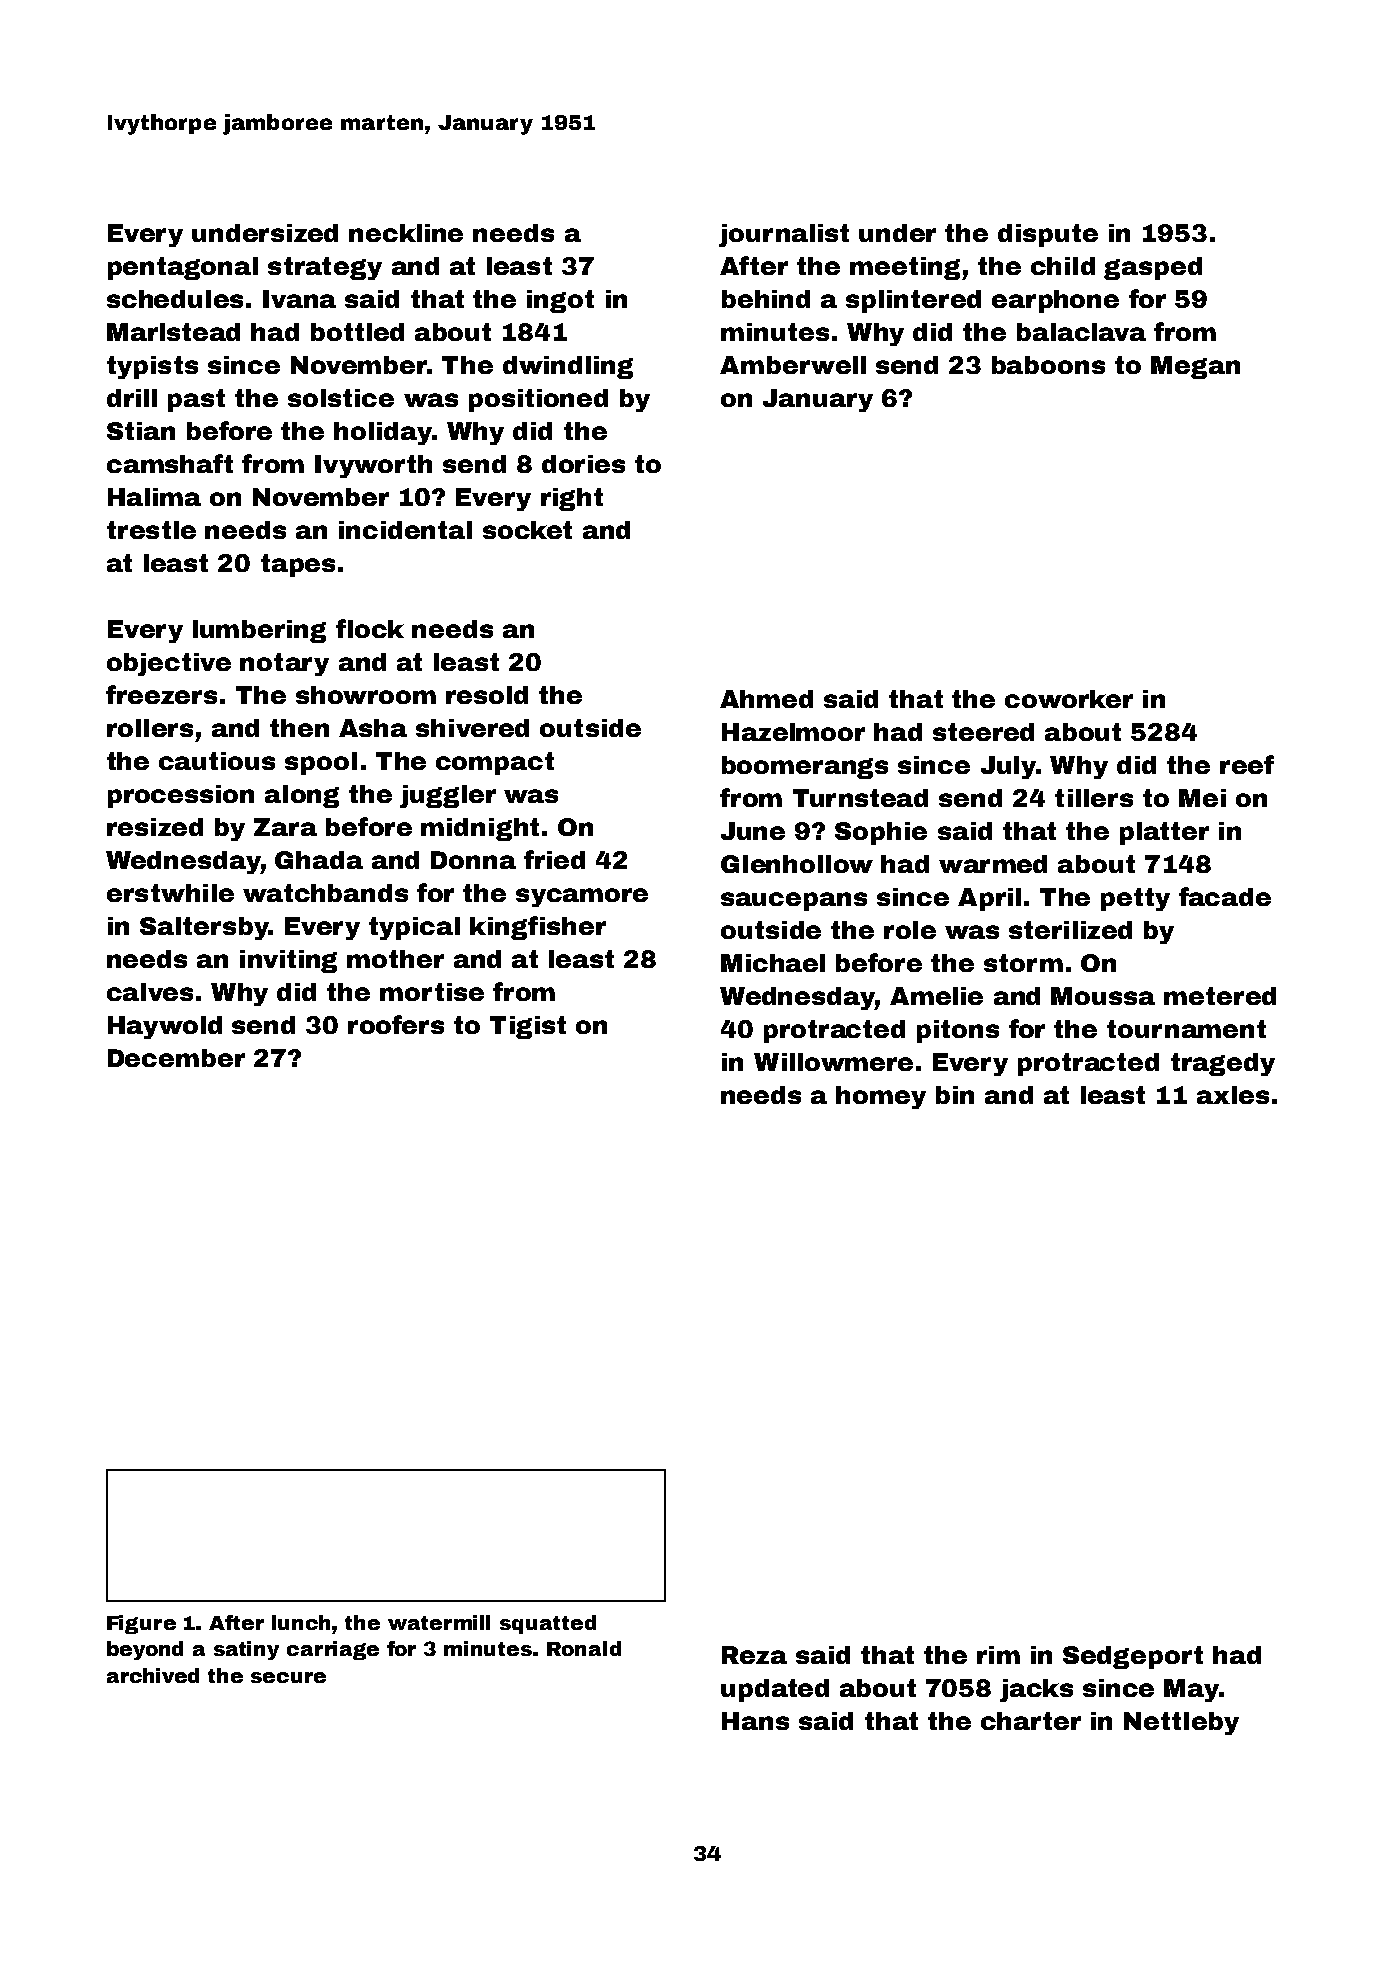 The image size is (1386, 1969). I want to click on archived, so click(153, 1675).
